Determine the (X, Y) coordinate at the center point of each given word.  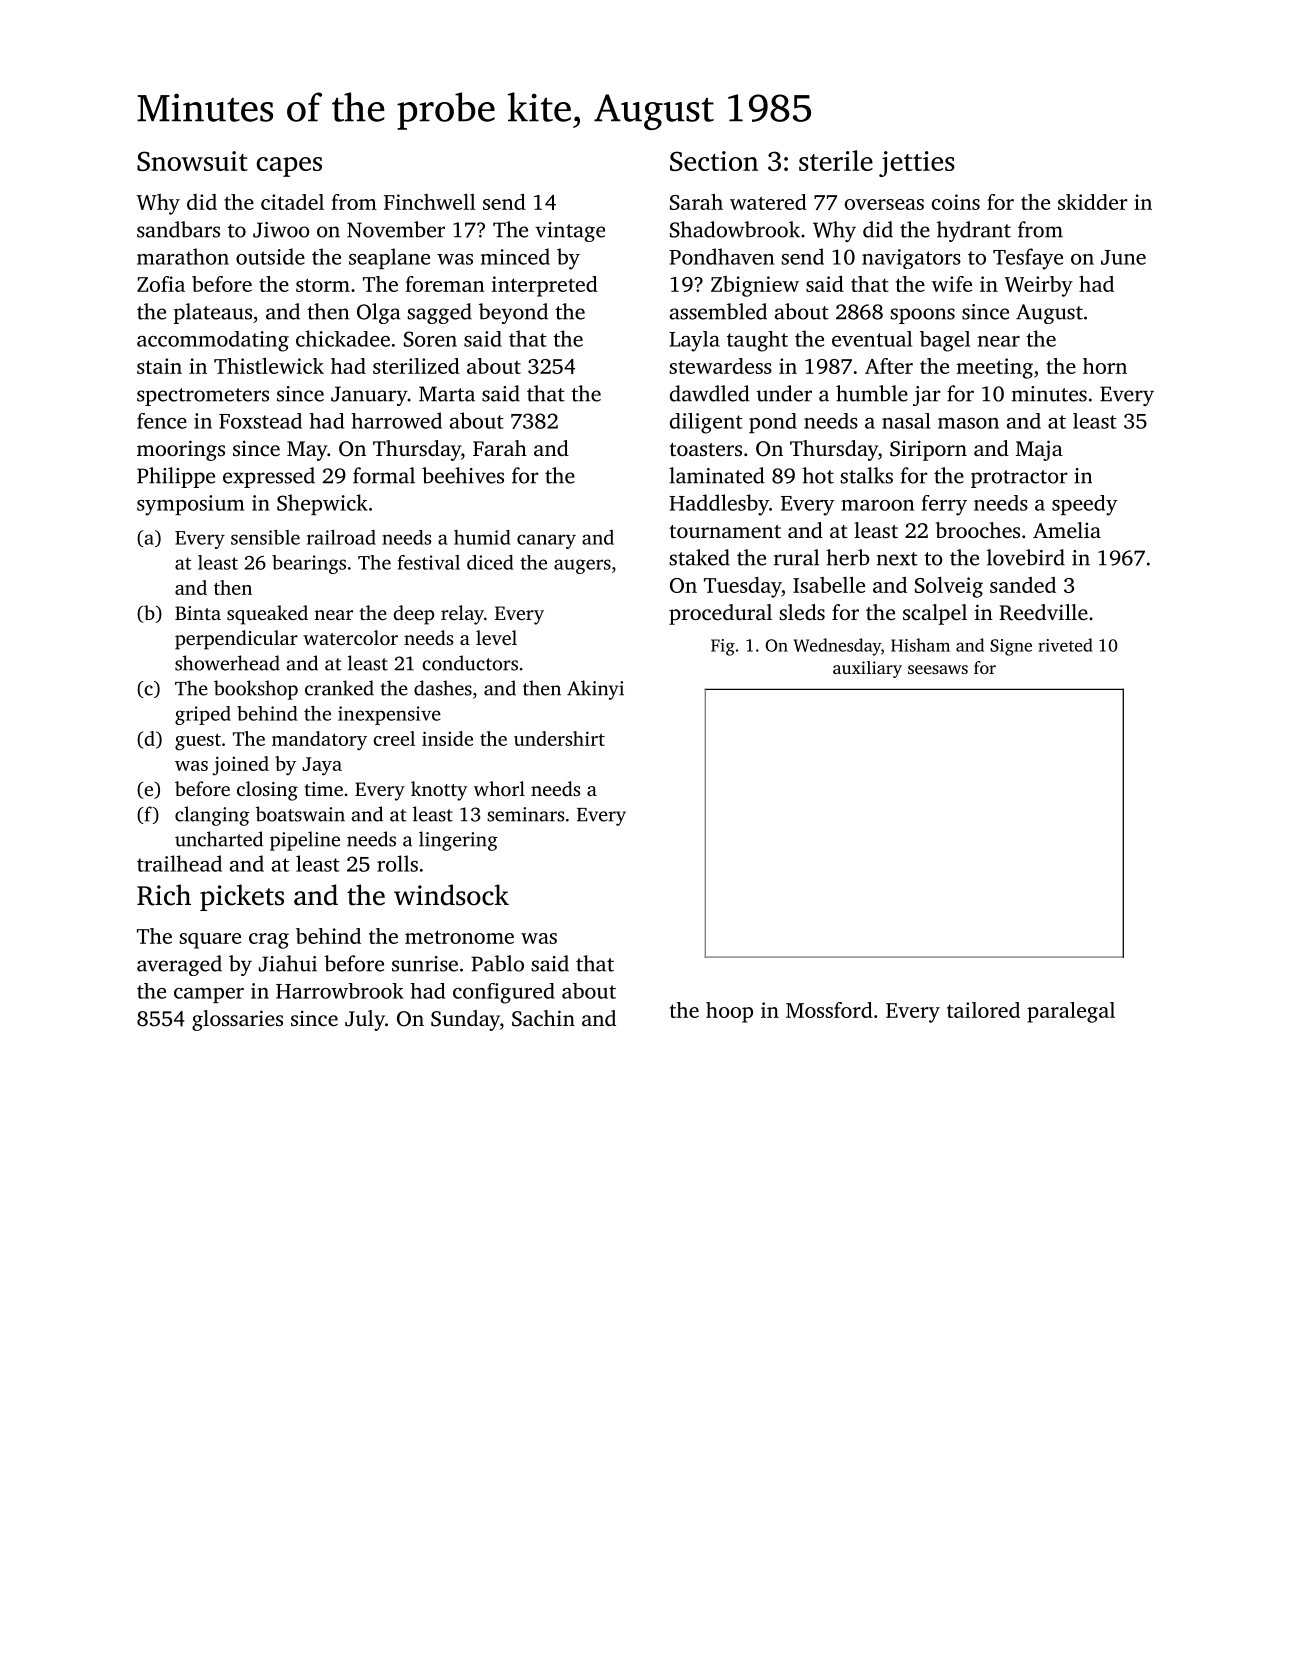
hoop (729, 1012)
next (897, 559)
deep (413, 615)
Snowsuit (192, 161)
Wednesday (837, 647)
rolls (397, 863)
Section (714, 161)
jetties (917, 164)
